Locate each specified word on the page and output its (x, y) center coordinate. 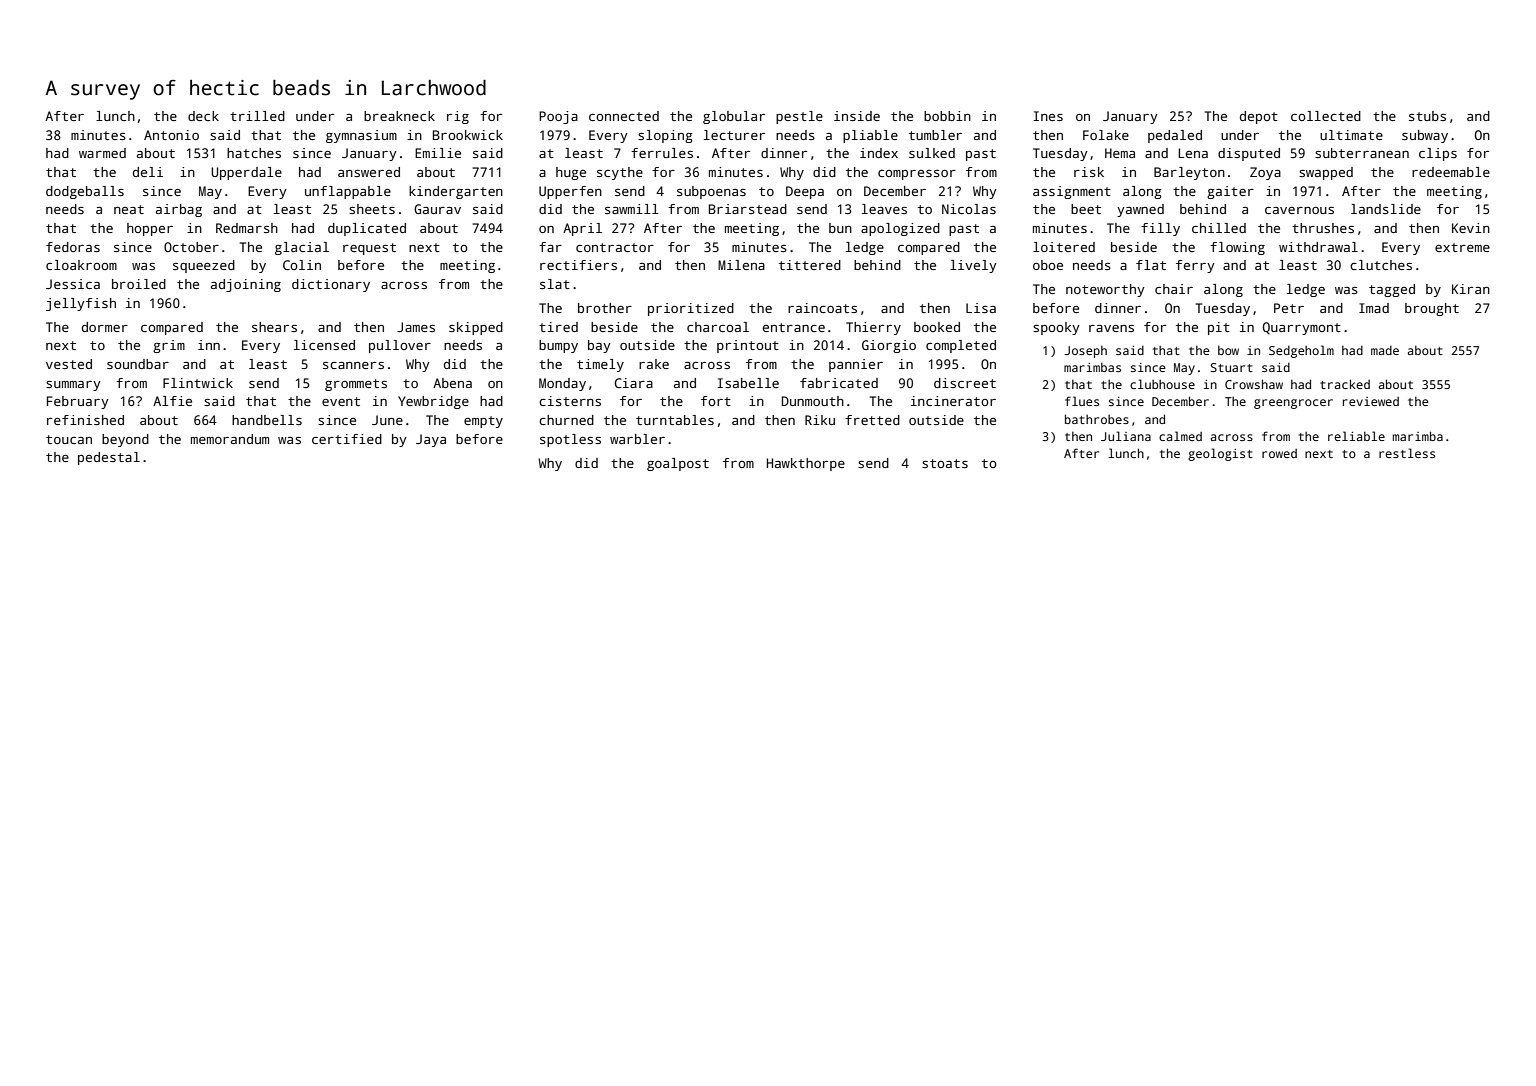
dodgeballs (85, 192)
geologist (1220, 454)
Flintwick (198, 383)
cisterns (570, 401)
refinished (85, 420)
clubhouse (1162, 384)
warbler (637, 439)
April (582, 229)
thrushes (1323, 228)
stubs (1427, 116)
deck (203, 116)
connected (624, 116)
